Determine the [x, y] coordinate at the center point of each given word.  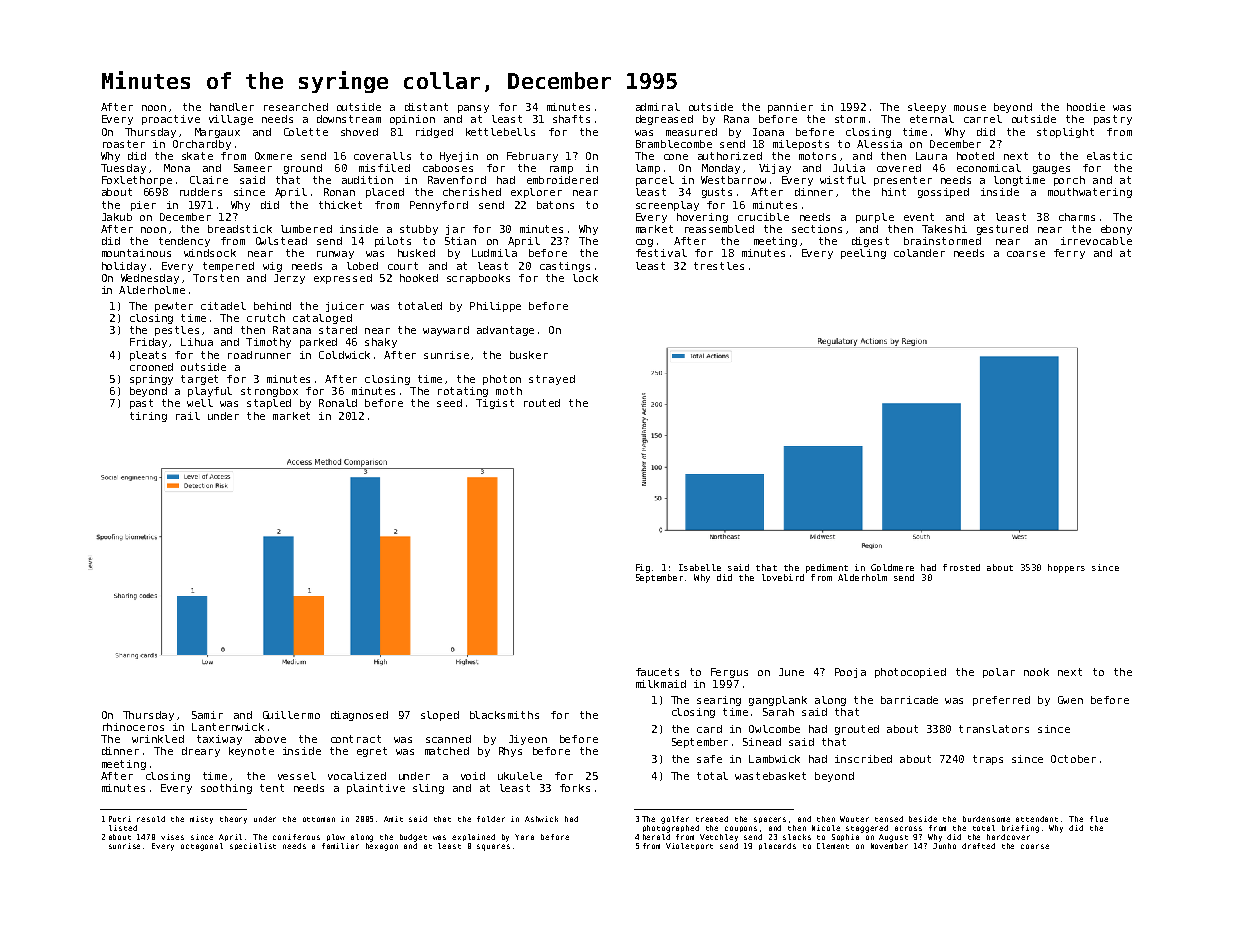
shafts [571, 119]
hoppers [1066, 568]
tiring [148, 417]
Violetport [689, 846]
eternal [932, 119]
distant [426, 107]
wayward [446, 331]
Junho [944, 846]
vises [172, 837]
